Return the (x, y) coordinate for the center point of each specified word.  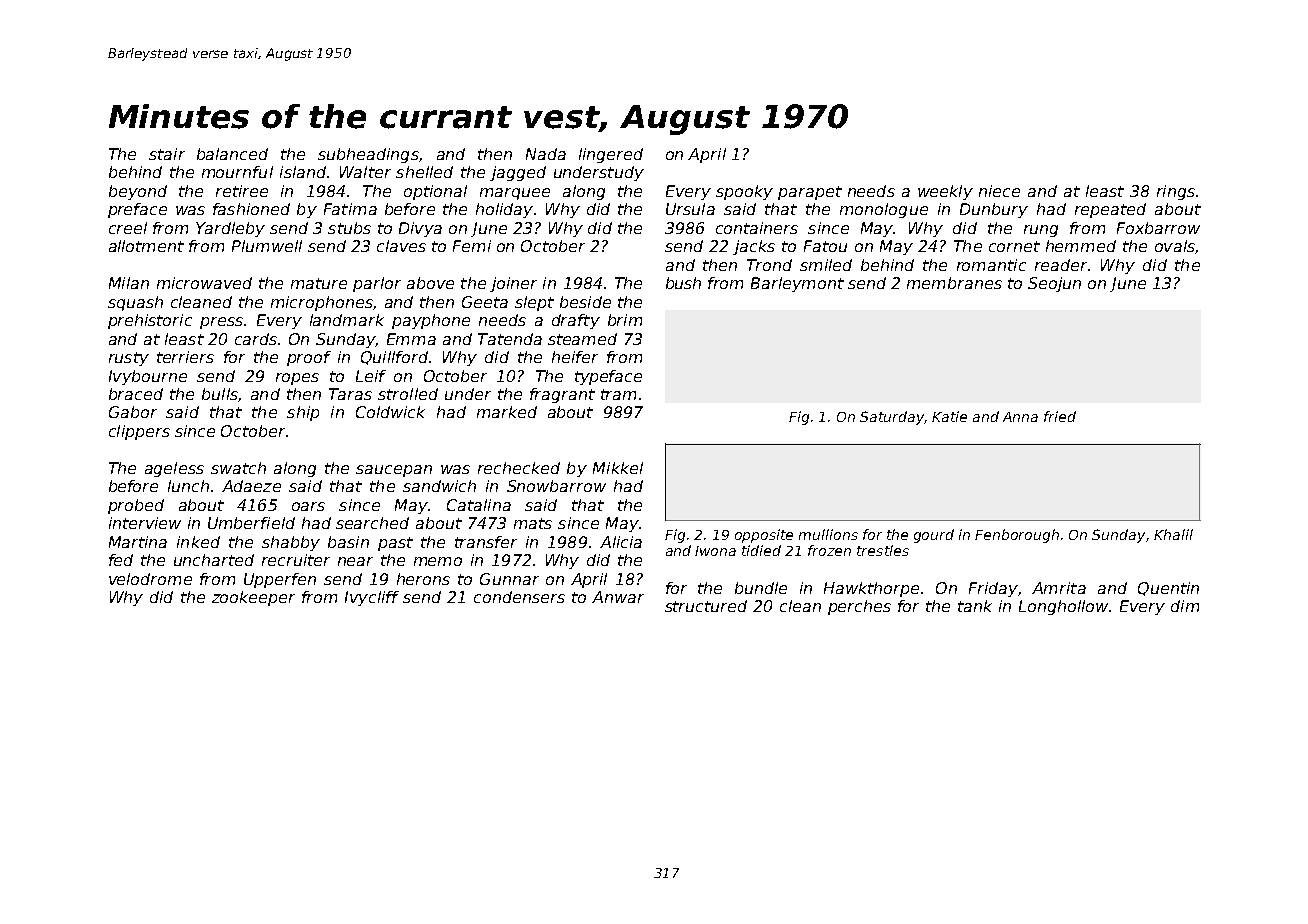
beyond (138, 192)
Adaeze (251, 486)
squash (135, 303)
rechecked (519, 468)
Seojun (1054, 284)
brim (625, 320)
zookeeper (253, 598)
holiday (504, 210)
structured (706, 606)
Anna (1020, 417)
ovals (1175, 246)
